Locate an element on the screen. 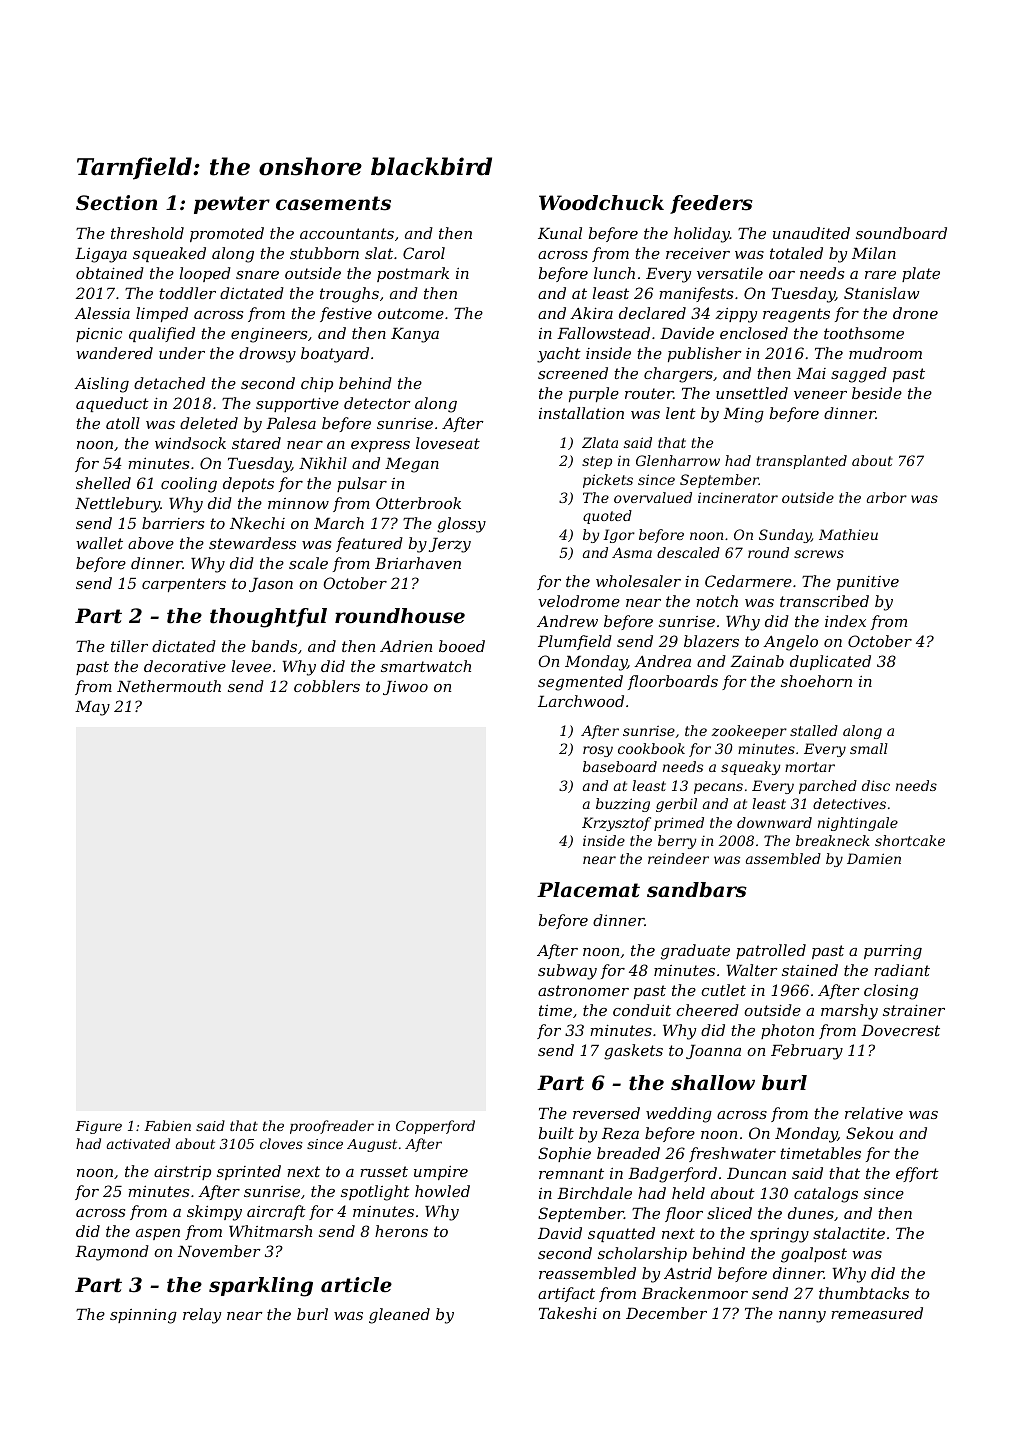  Copperford is located at coordinates (435, 1127).
